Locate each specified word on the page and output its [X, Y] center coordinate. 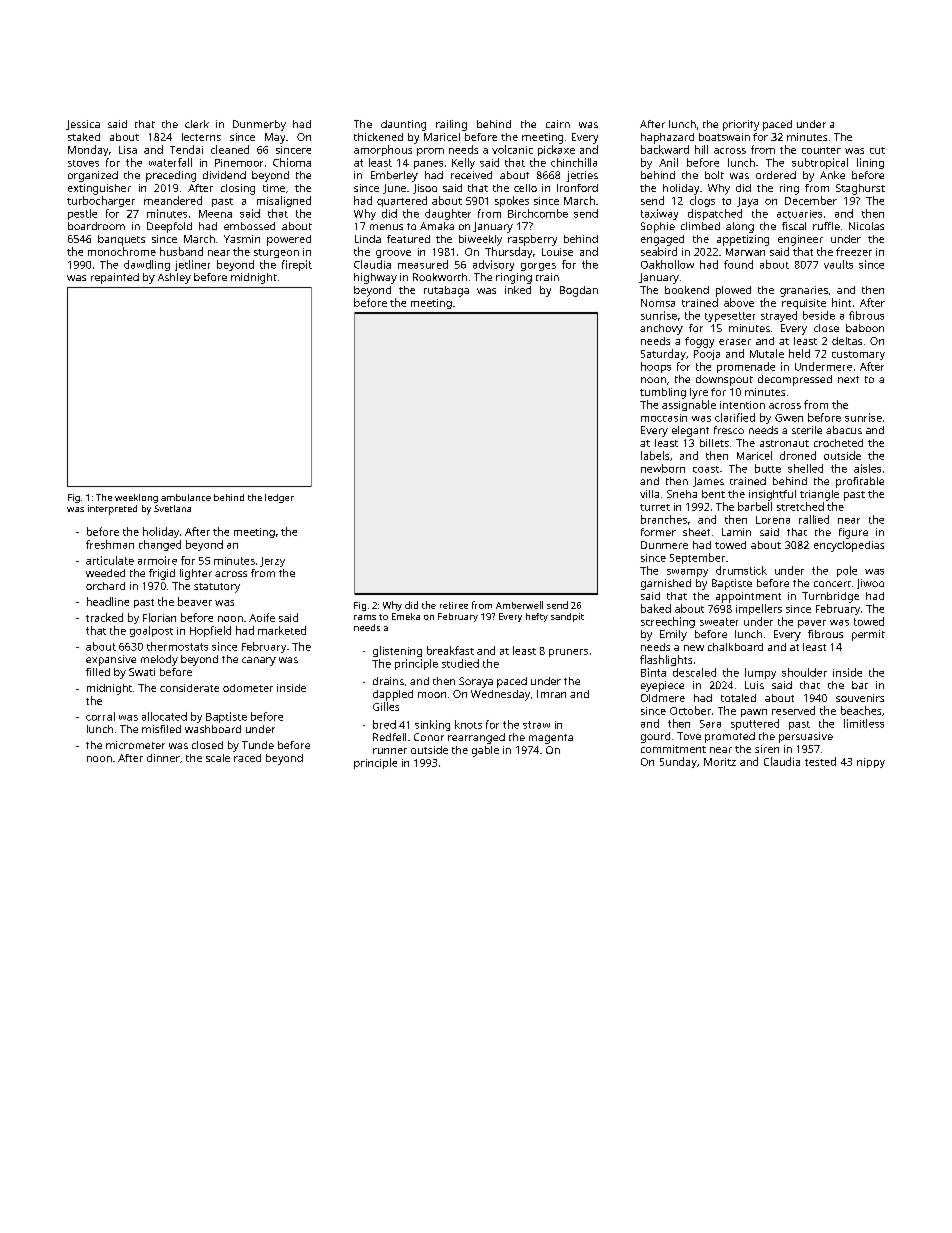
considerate [189, 688]
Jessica [83, 125]
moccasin [664, 418]
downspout [724, 380]
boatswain [724, 137]
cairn [558, 124]
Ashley [174, 278]
